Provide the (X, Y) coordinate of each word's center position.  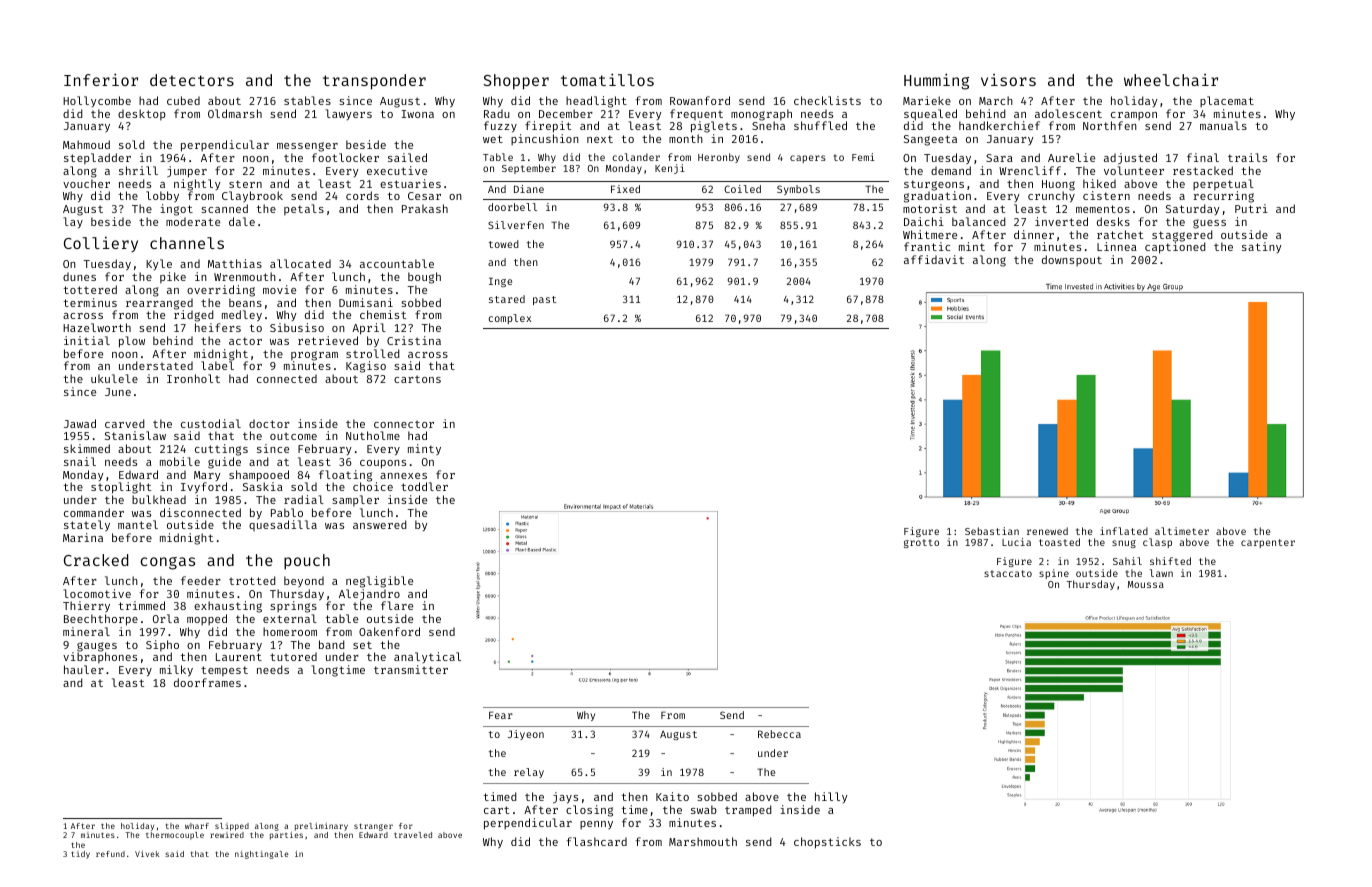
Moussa (1146, 584)
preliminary (321, 827)
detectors (192, 80)
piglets (714, 127)
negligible (379, 582)
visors (1008, 80)
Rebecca (779, 734)
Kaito (672, 796)
